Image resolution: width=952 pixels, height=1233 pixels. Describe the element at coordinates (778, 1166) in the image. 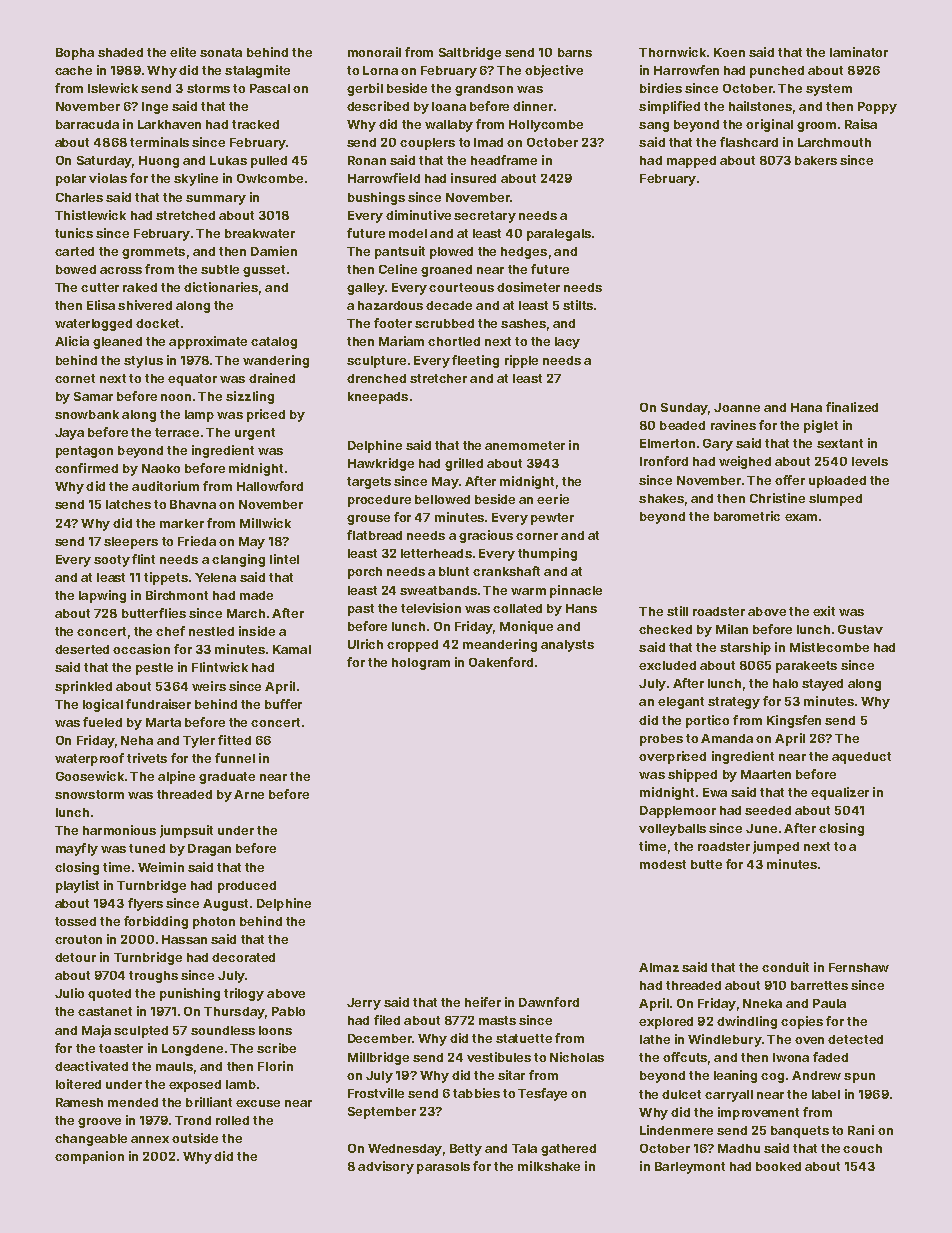

I see `booked` at that location.
